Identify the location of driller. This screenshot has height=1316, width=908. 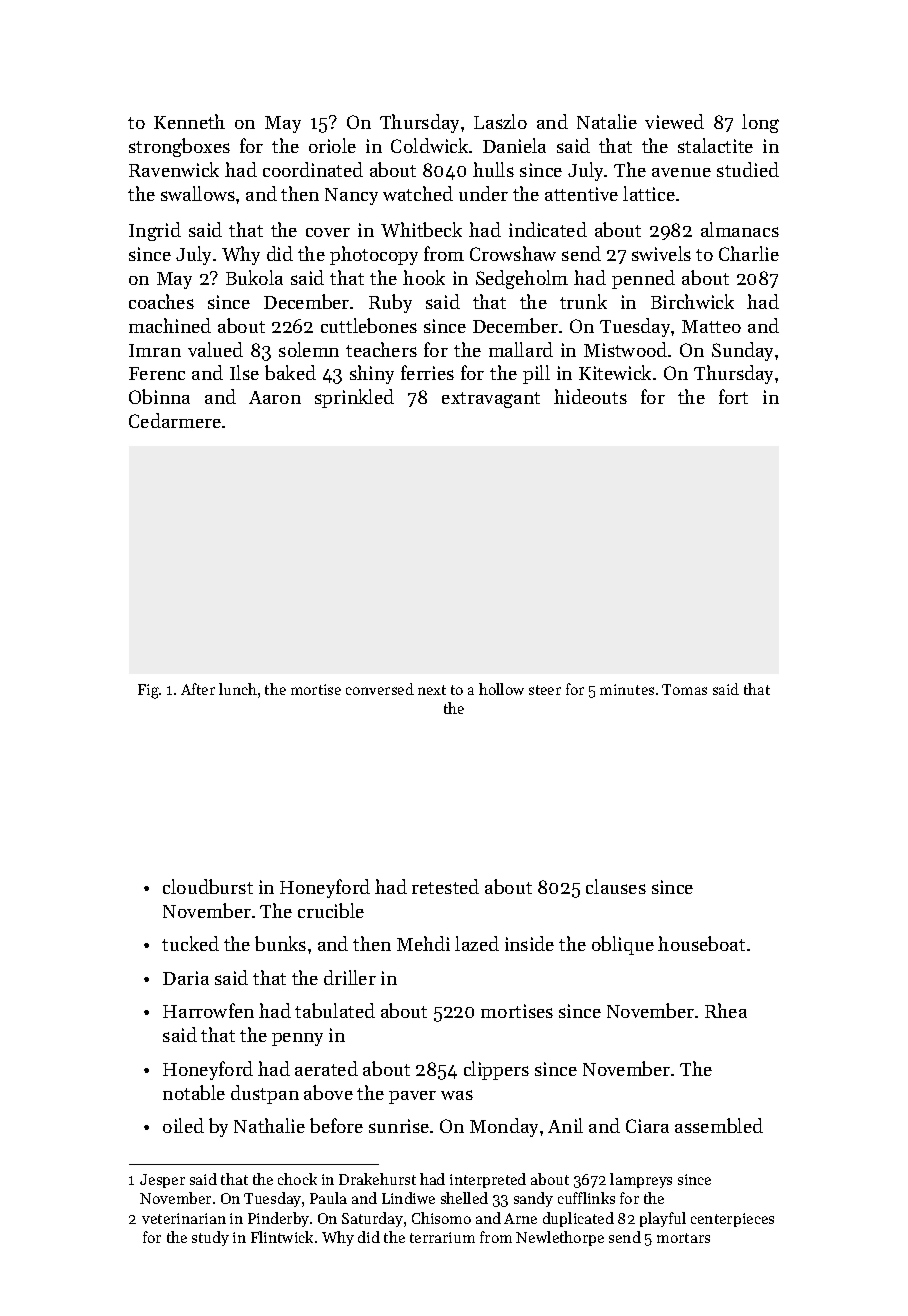
(350, 977).
